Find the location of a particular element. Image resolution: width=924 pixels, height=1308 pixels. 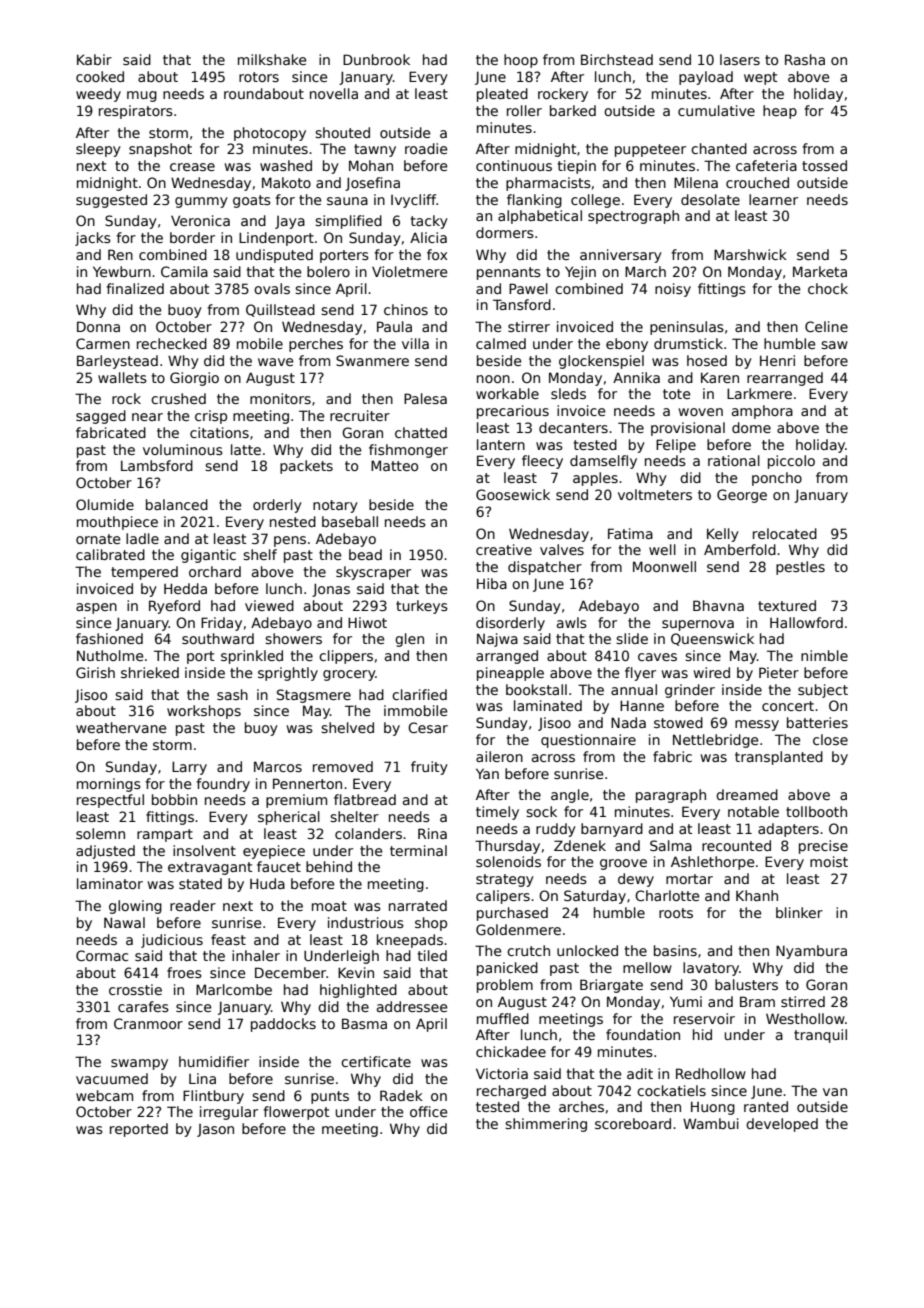

hoop is located at coordinates (521, 61).
